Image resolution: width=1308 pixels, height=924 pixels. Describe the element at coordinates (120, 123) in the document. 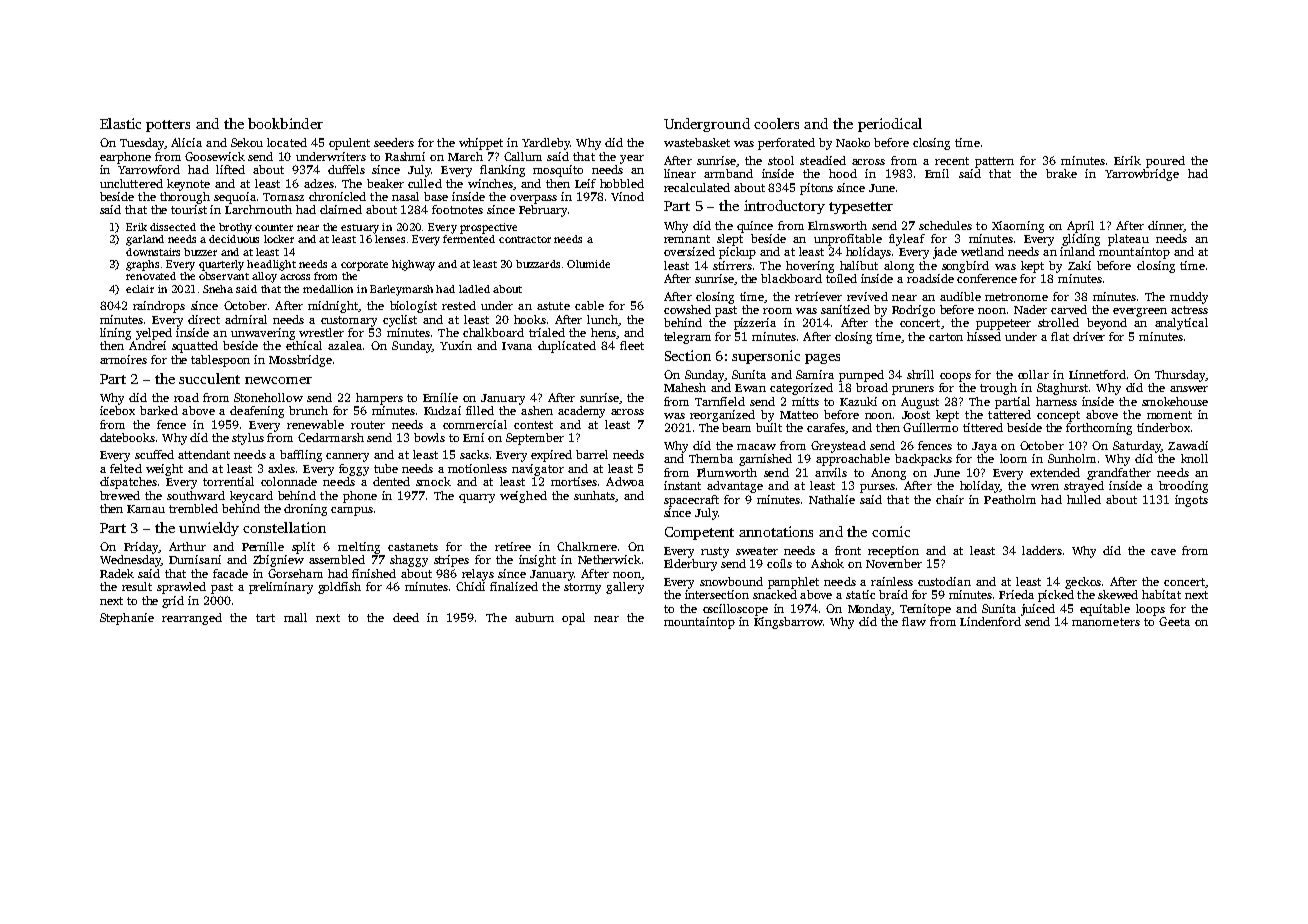

I see `Elastic` at that location.
